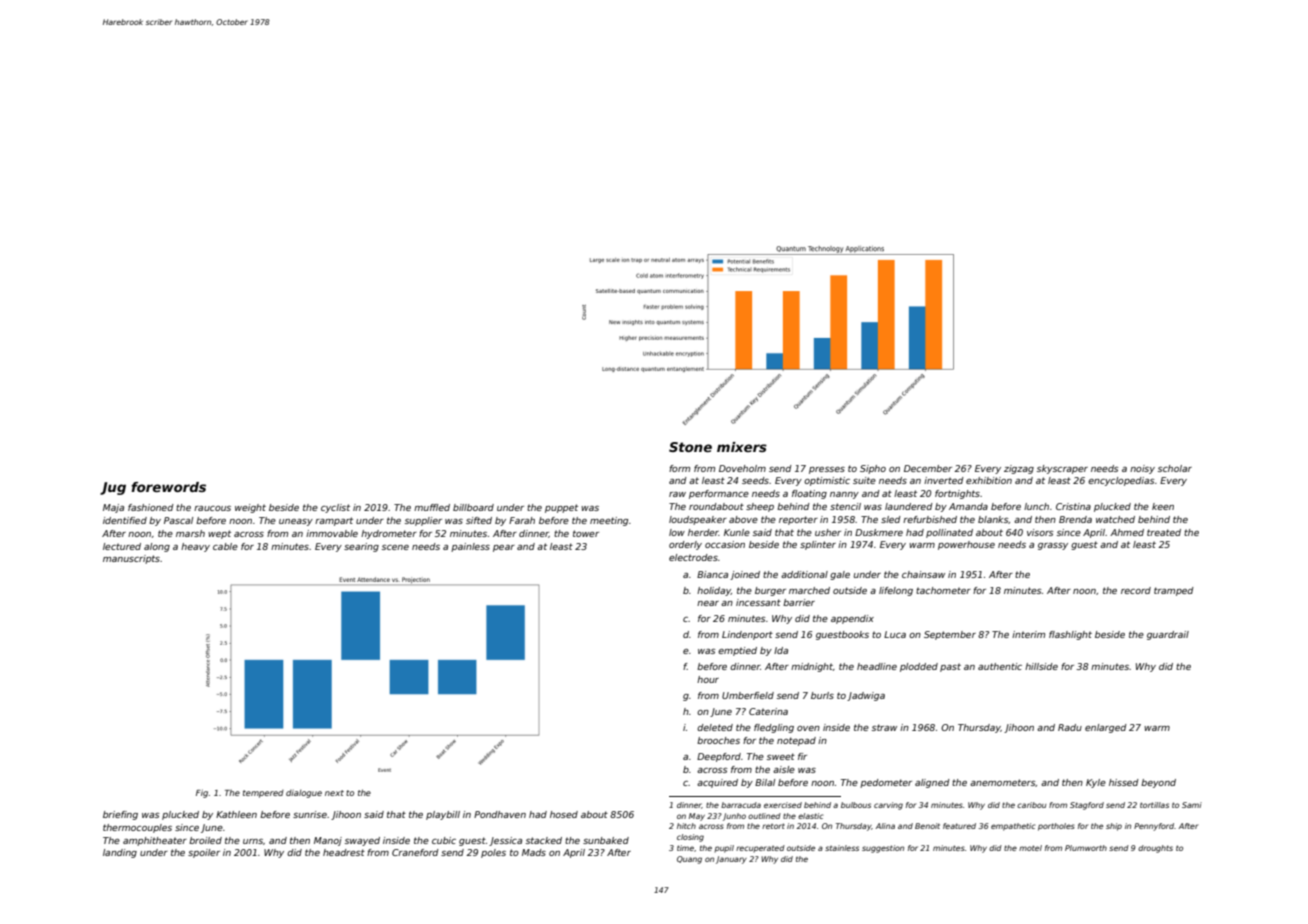 Image resolution: width=1308 pixels, height=924 pixels. What do you see at coordinates (168, 487) in the page?
I see `forewords` at bounding box center [168, 487].
